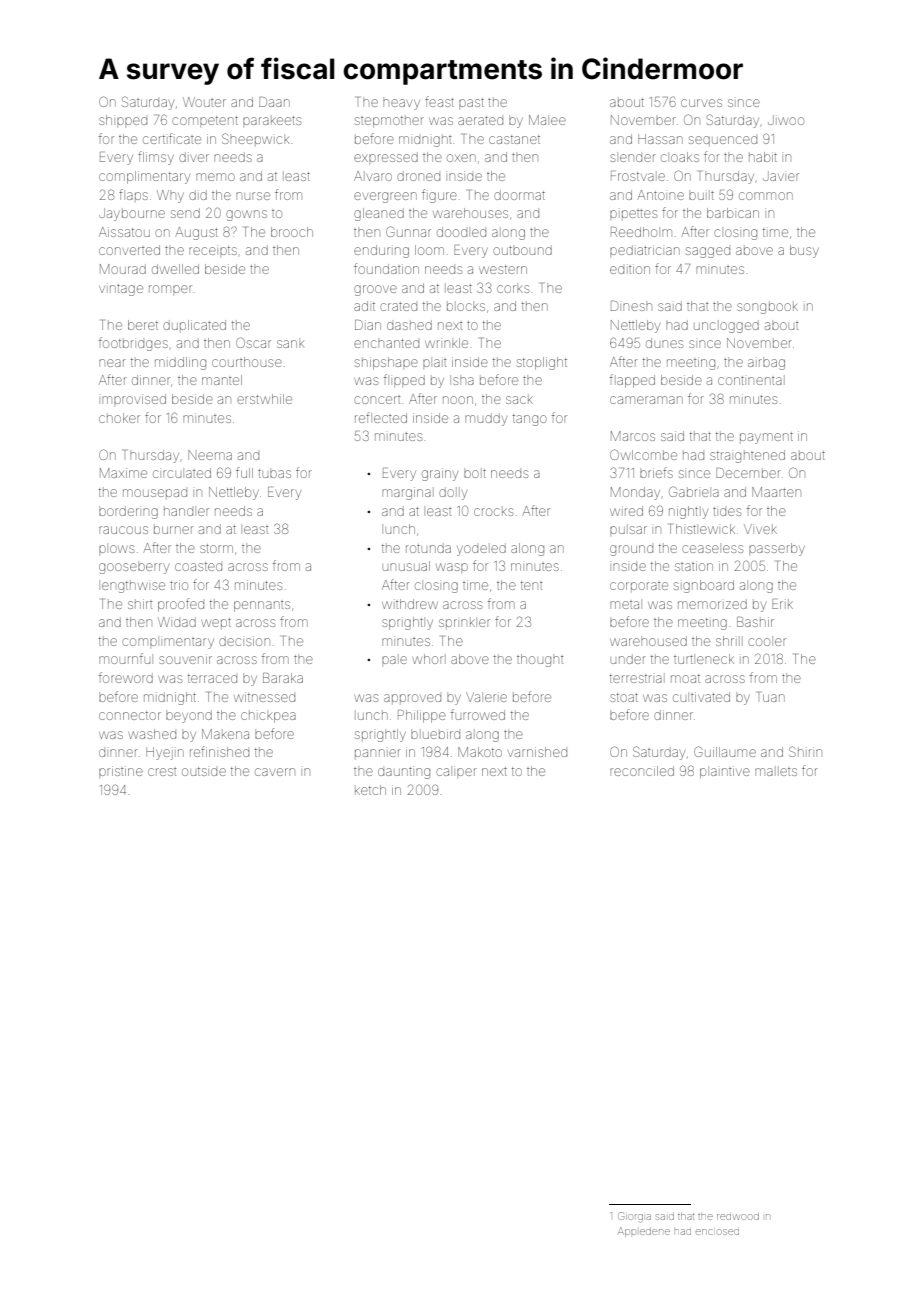 The height and width of the screenshot is (1308, 924). I want to click on whorl, so click(427, 659).
